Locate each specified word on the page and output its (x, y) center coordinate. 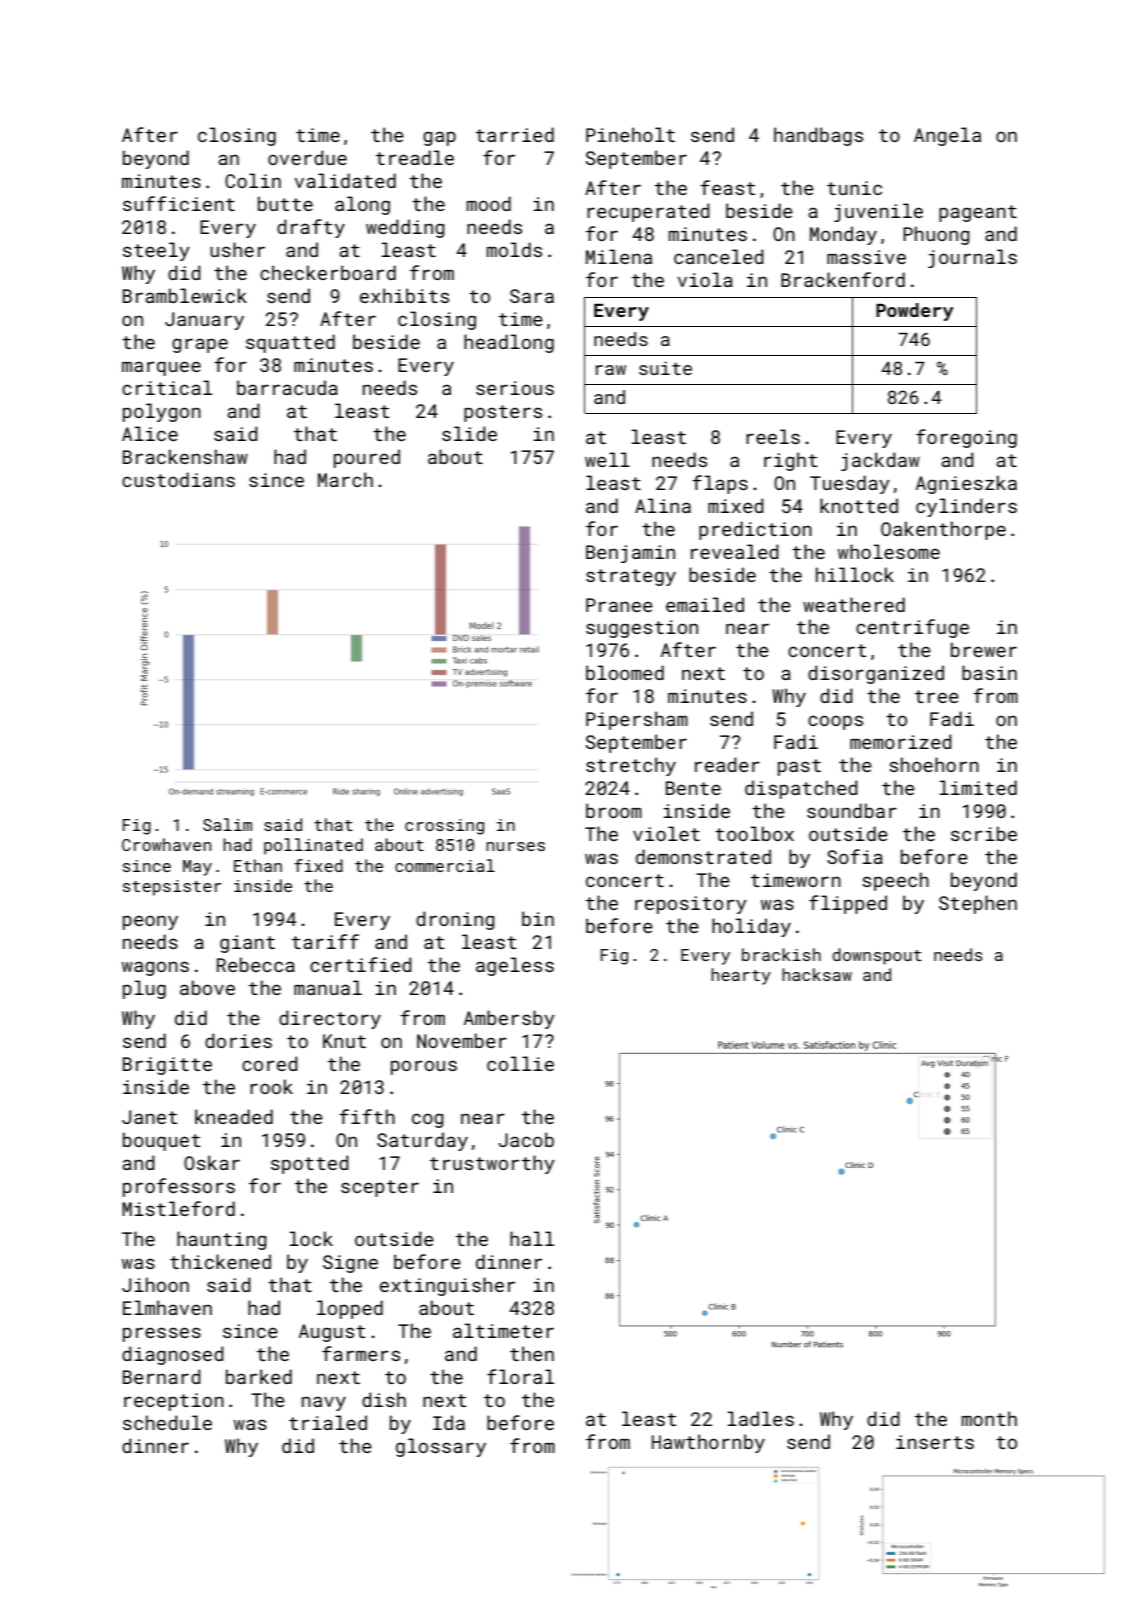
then (532, 1353)
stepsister (172, 888)
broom (614, 810)
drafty (311, 228)
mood (489, 203)
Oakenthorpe (943, 530)
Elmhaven (167, 1307)
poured (367, 458)
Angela (947, 136)
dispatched (801, 789)
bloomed (625, 672)
